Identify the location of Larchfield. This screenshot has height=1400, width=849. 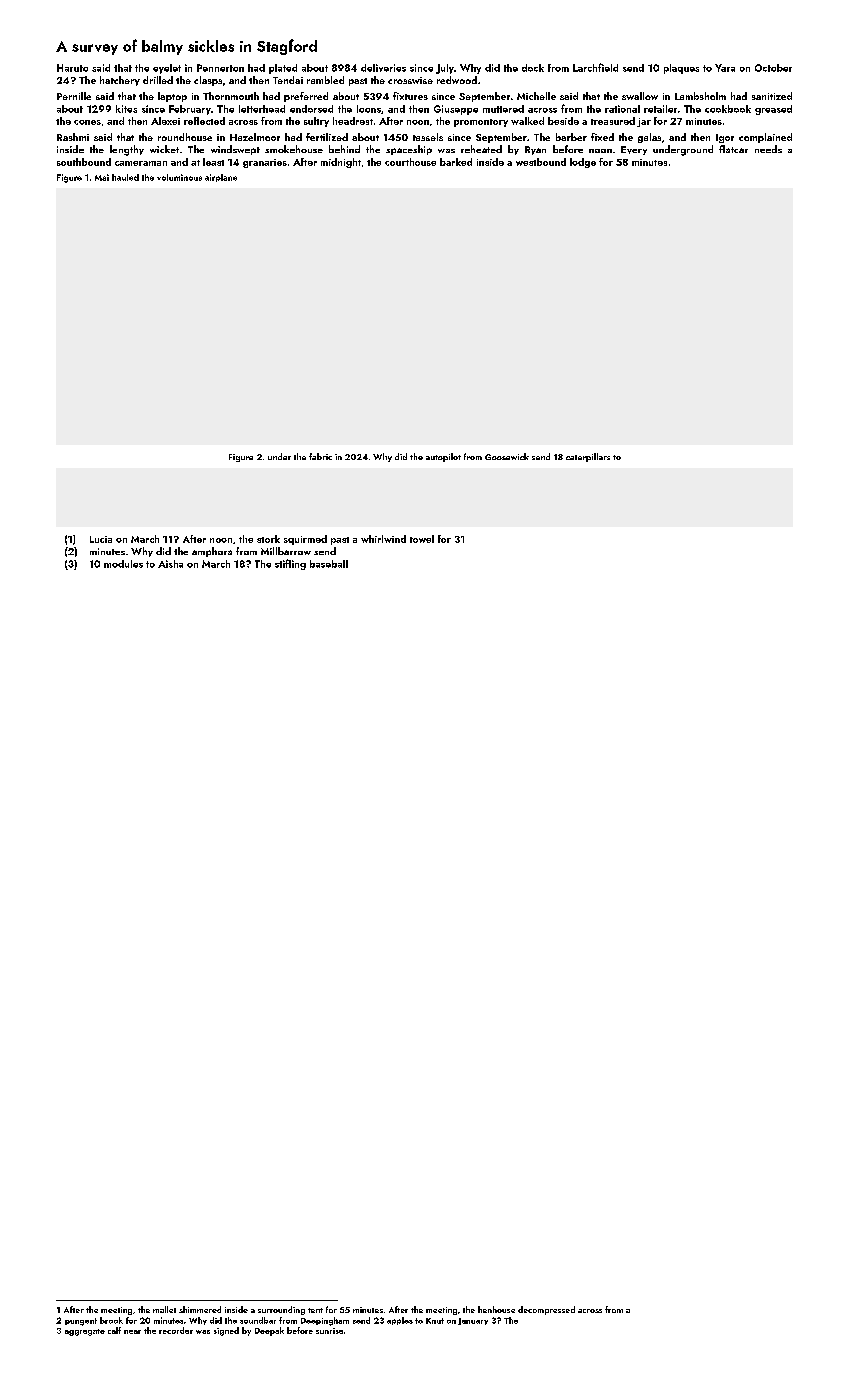
(595, 67).
